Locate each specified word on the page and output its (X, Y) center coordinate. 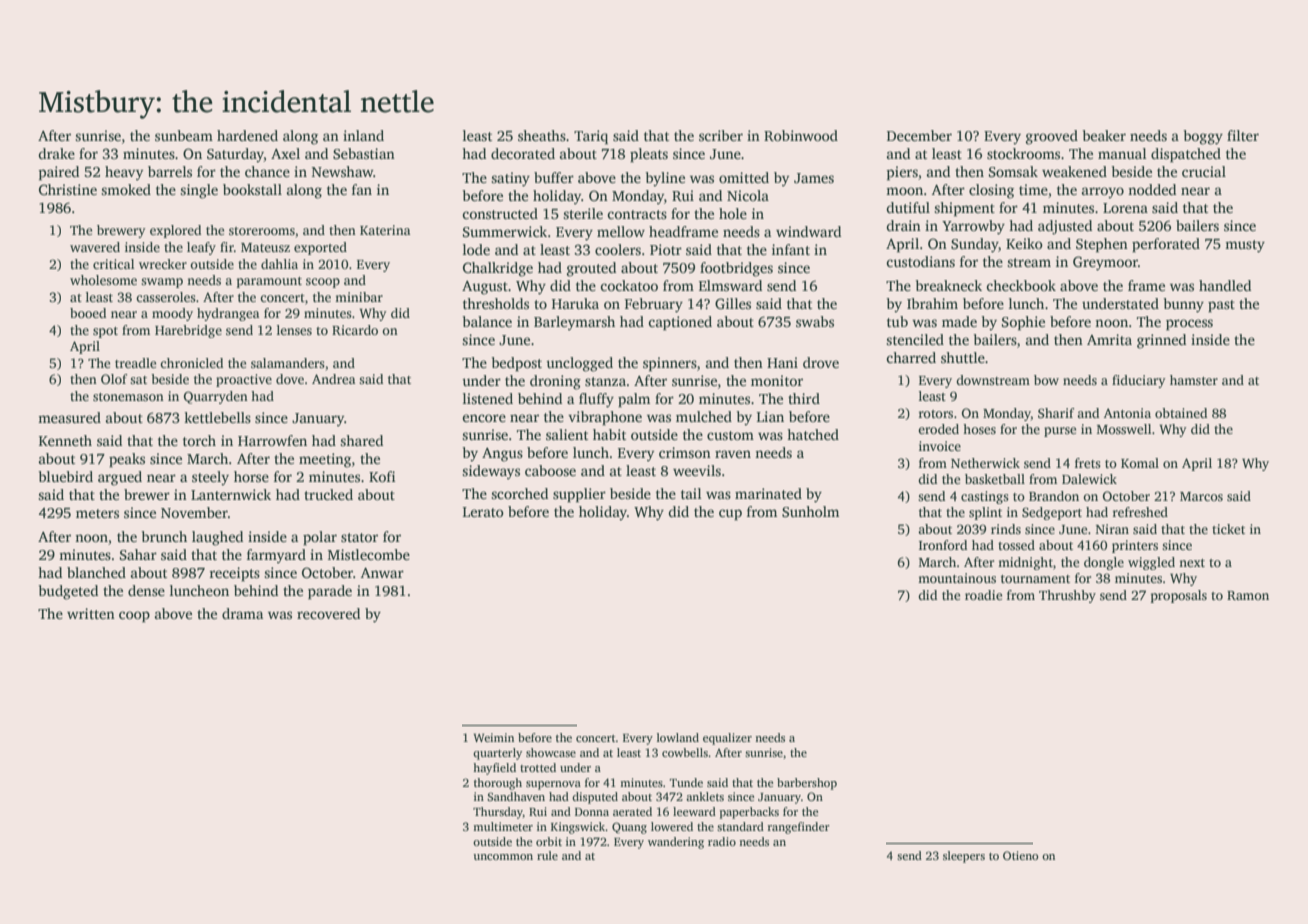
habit (609, 434)
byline (665, 179)
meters (97, 513)
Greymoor (1105, 263)
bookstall (252, 189)
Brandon (1054, 496)
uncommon (503, 857)
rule (547, 855)
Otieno (1020, 855)
